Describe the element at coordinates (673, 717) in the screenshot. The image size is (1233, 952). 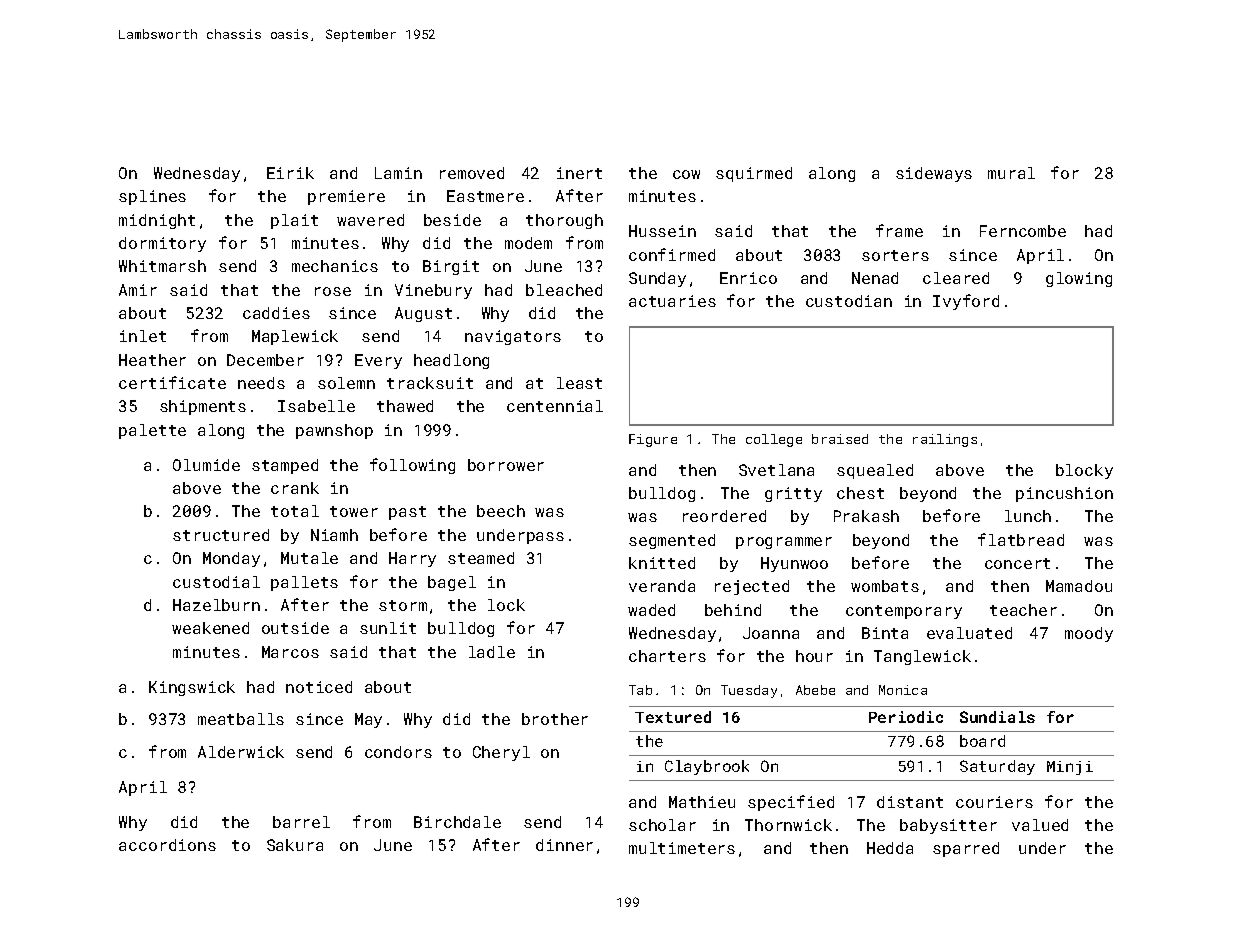
I see `Textured` at that location.
